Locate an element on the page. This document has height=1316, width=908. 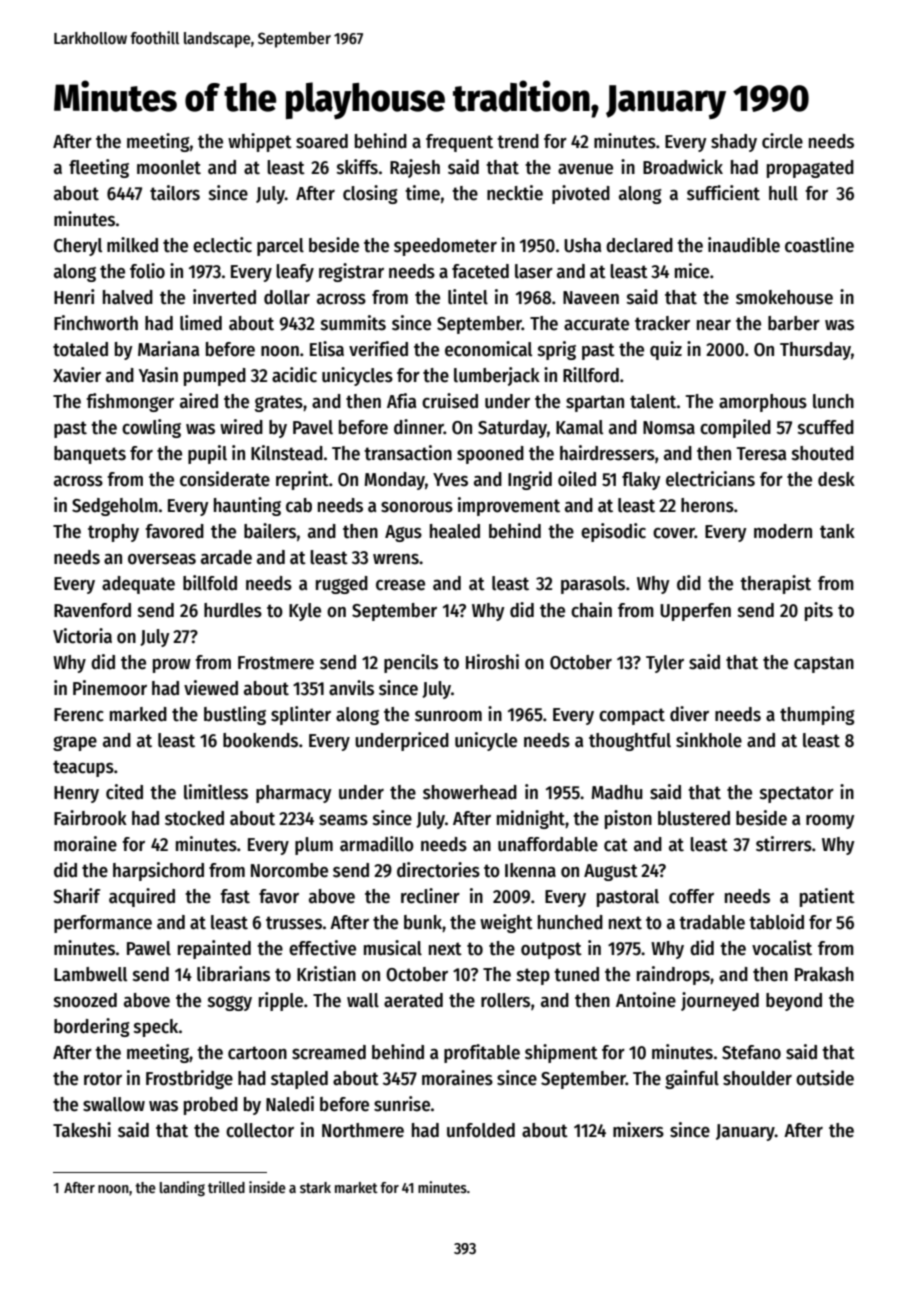
aerated is located at coordinates (413, 1000).
